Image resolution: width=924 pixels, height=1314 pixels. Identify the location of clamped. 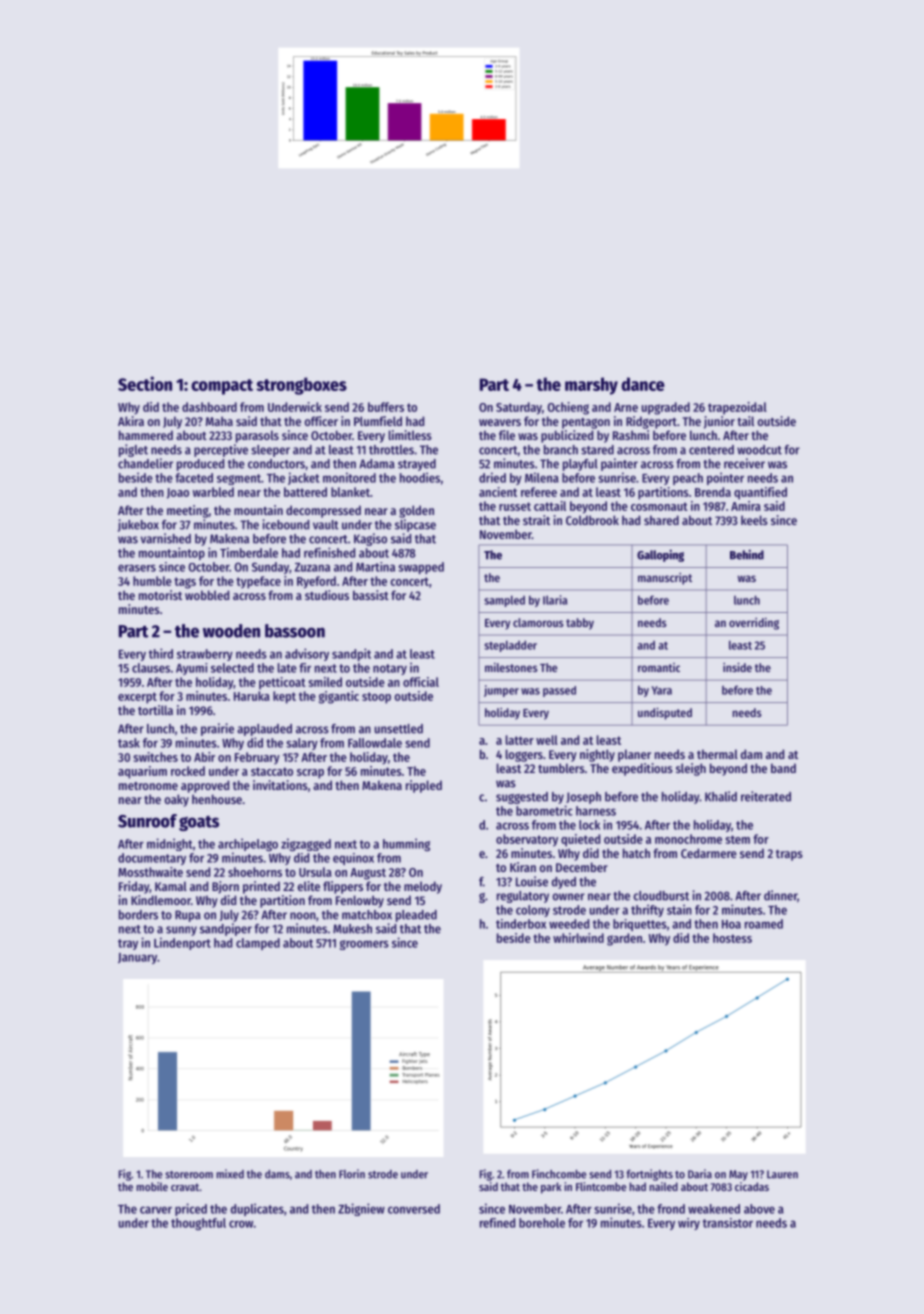
(258, 944).
